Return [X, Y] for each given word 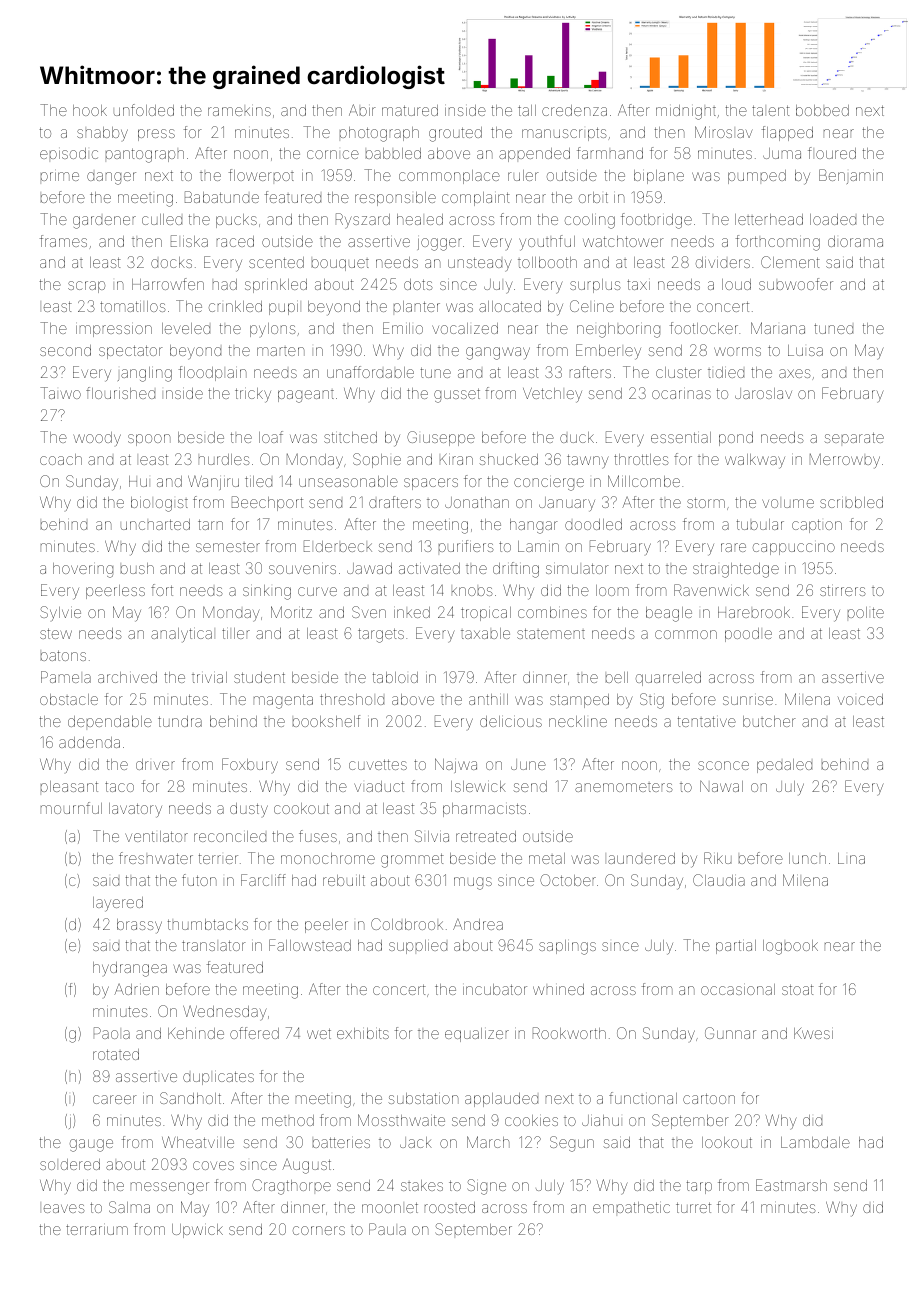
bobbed [822, 110]
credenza [574, 110]
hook [90, 110]
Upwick [197, 1231]
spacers [431, 484]
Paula [387, 1229]
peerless [115, 592]
